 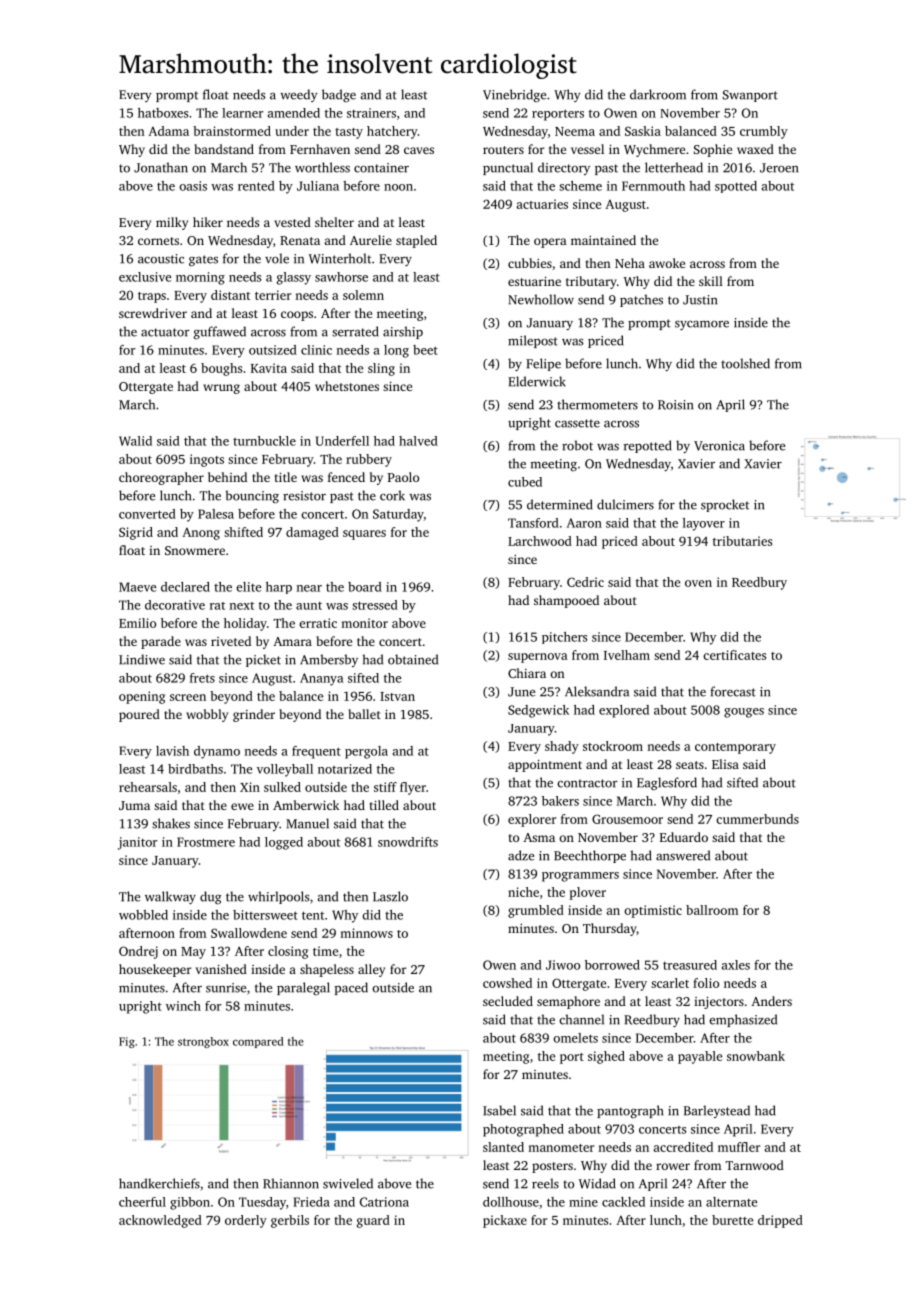 What do you see at coordinates (232, 131) in the page?
I see `brainstormed` at bounding box center [232, 131].
